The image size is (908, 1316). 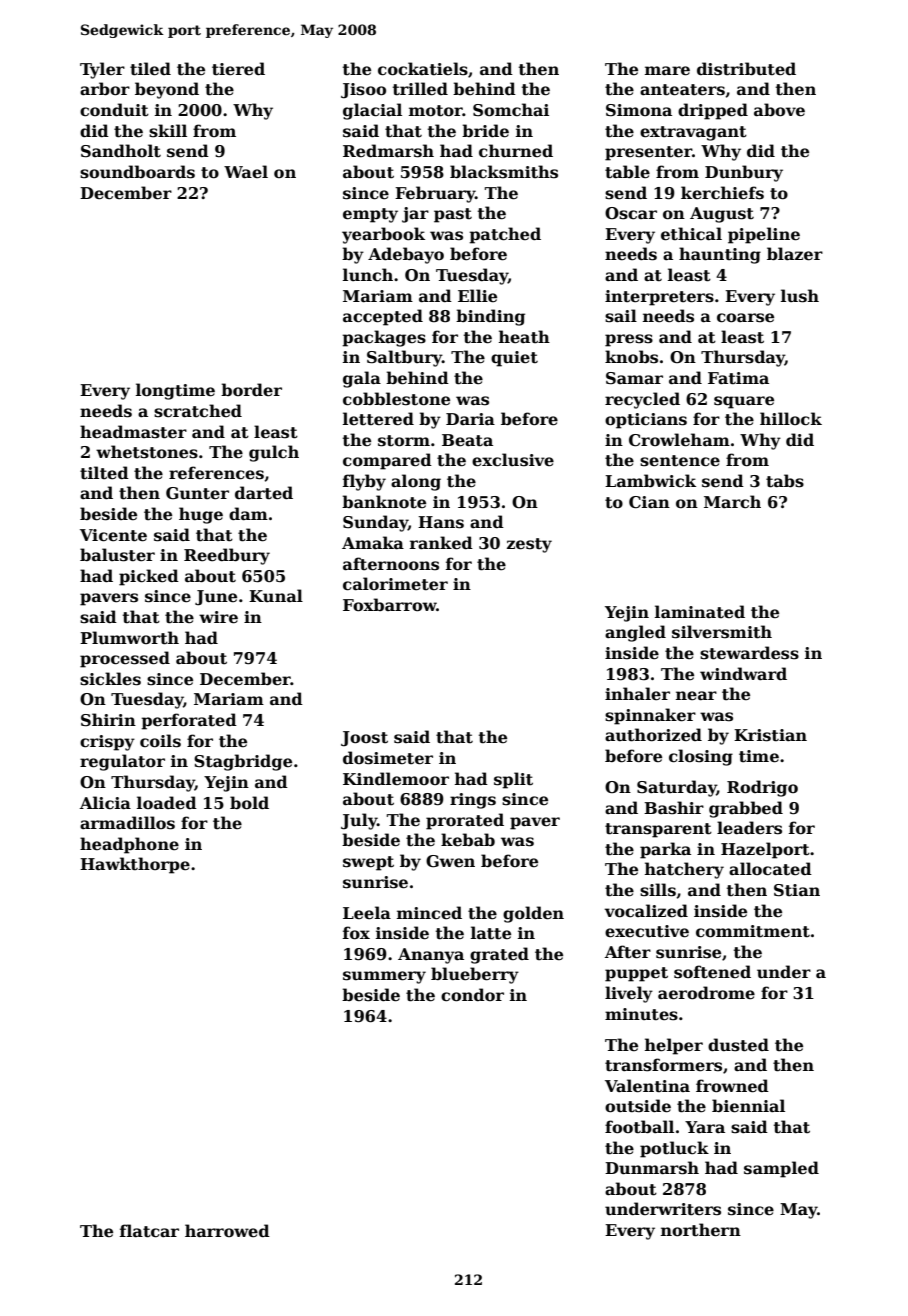 What do you see at coordinates (423, 69) in the document?
I see `cockatiels` at bounding box center [423, 69].
